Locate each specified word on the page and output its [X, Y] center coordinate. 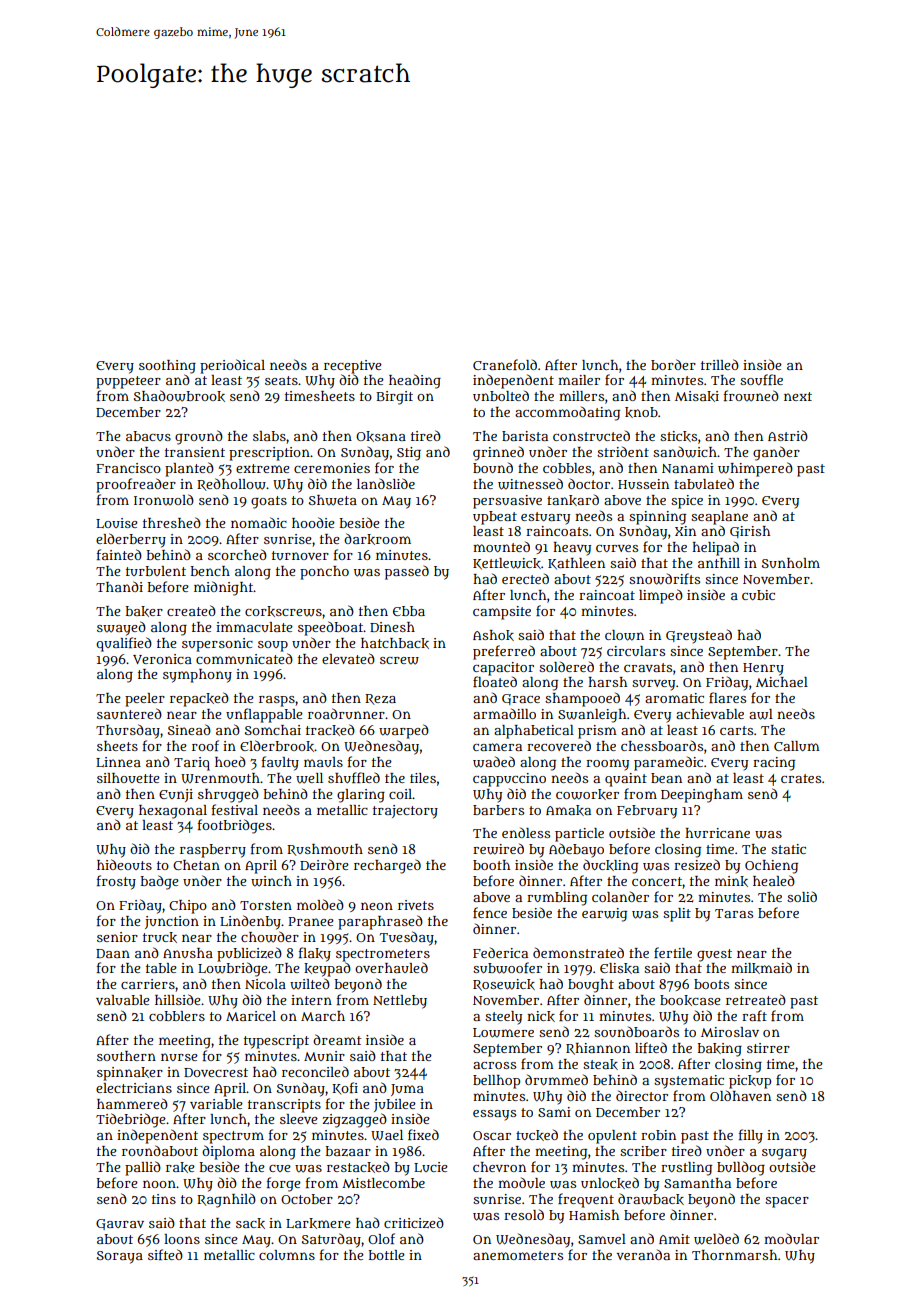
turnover [300, 555]
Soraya [120, 1257]
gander [776, 453]
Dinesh [392, 627]
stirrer [768, 1048]
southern [126, 1056]
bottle [387, 1255]
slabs [269, 436]
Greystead [699, 636]
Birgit [394, 398]
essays [494, 1115]
